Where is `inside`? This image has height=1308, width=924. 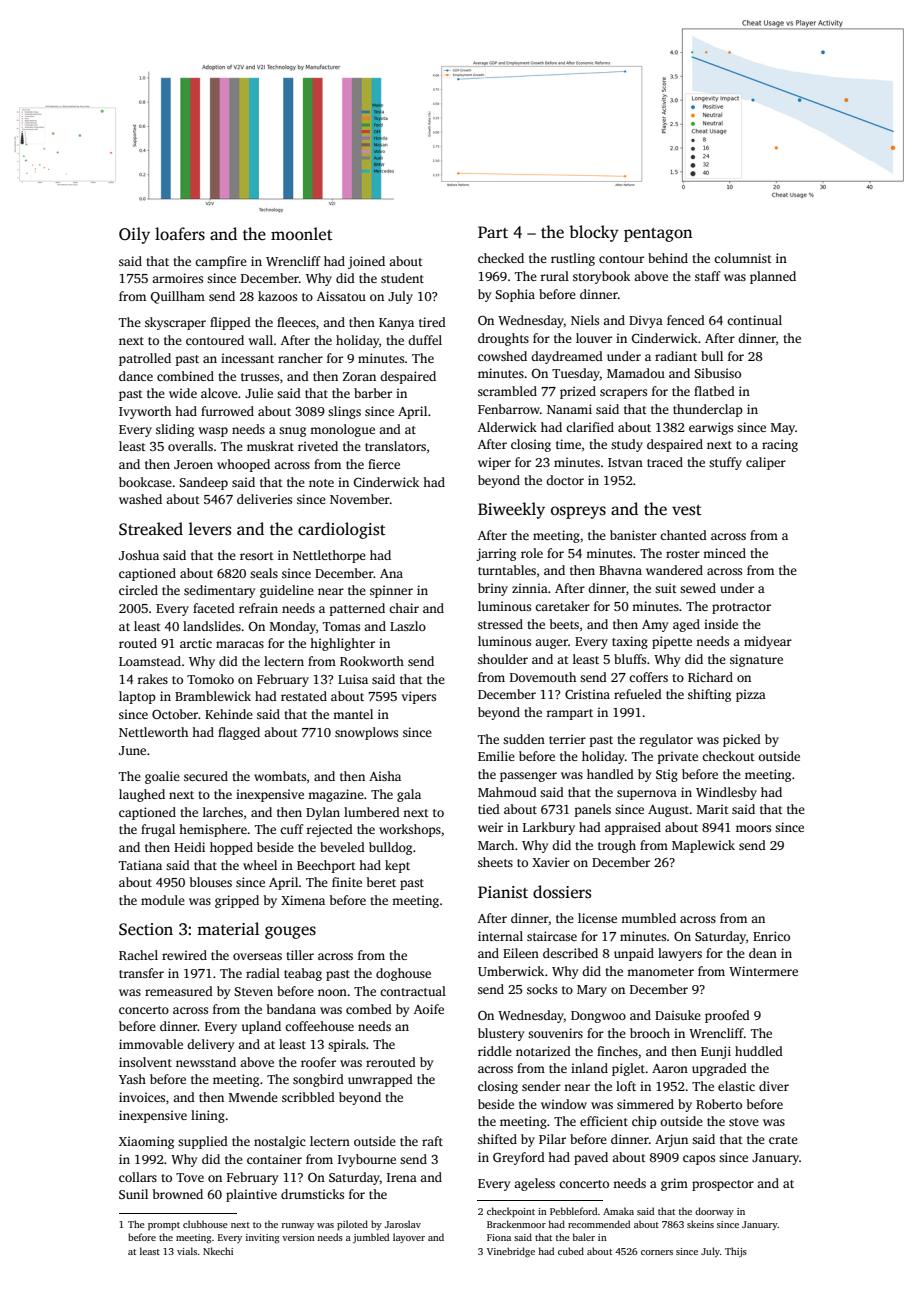 inside is located at coordinates (721, 624).
